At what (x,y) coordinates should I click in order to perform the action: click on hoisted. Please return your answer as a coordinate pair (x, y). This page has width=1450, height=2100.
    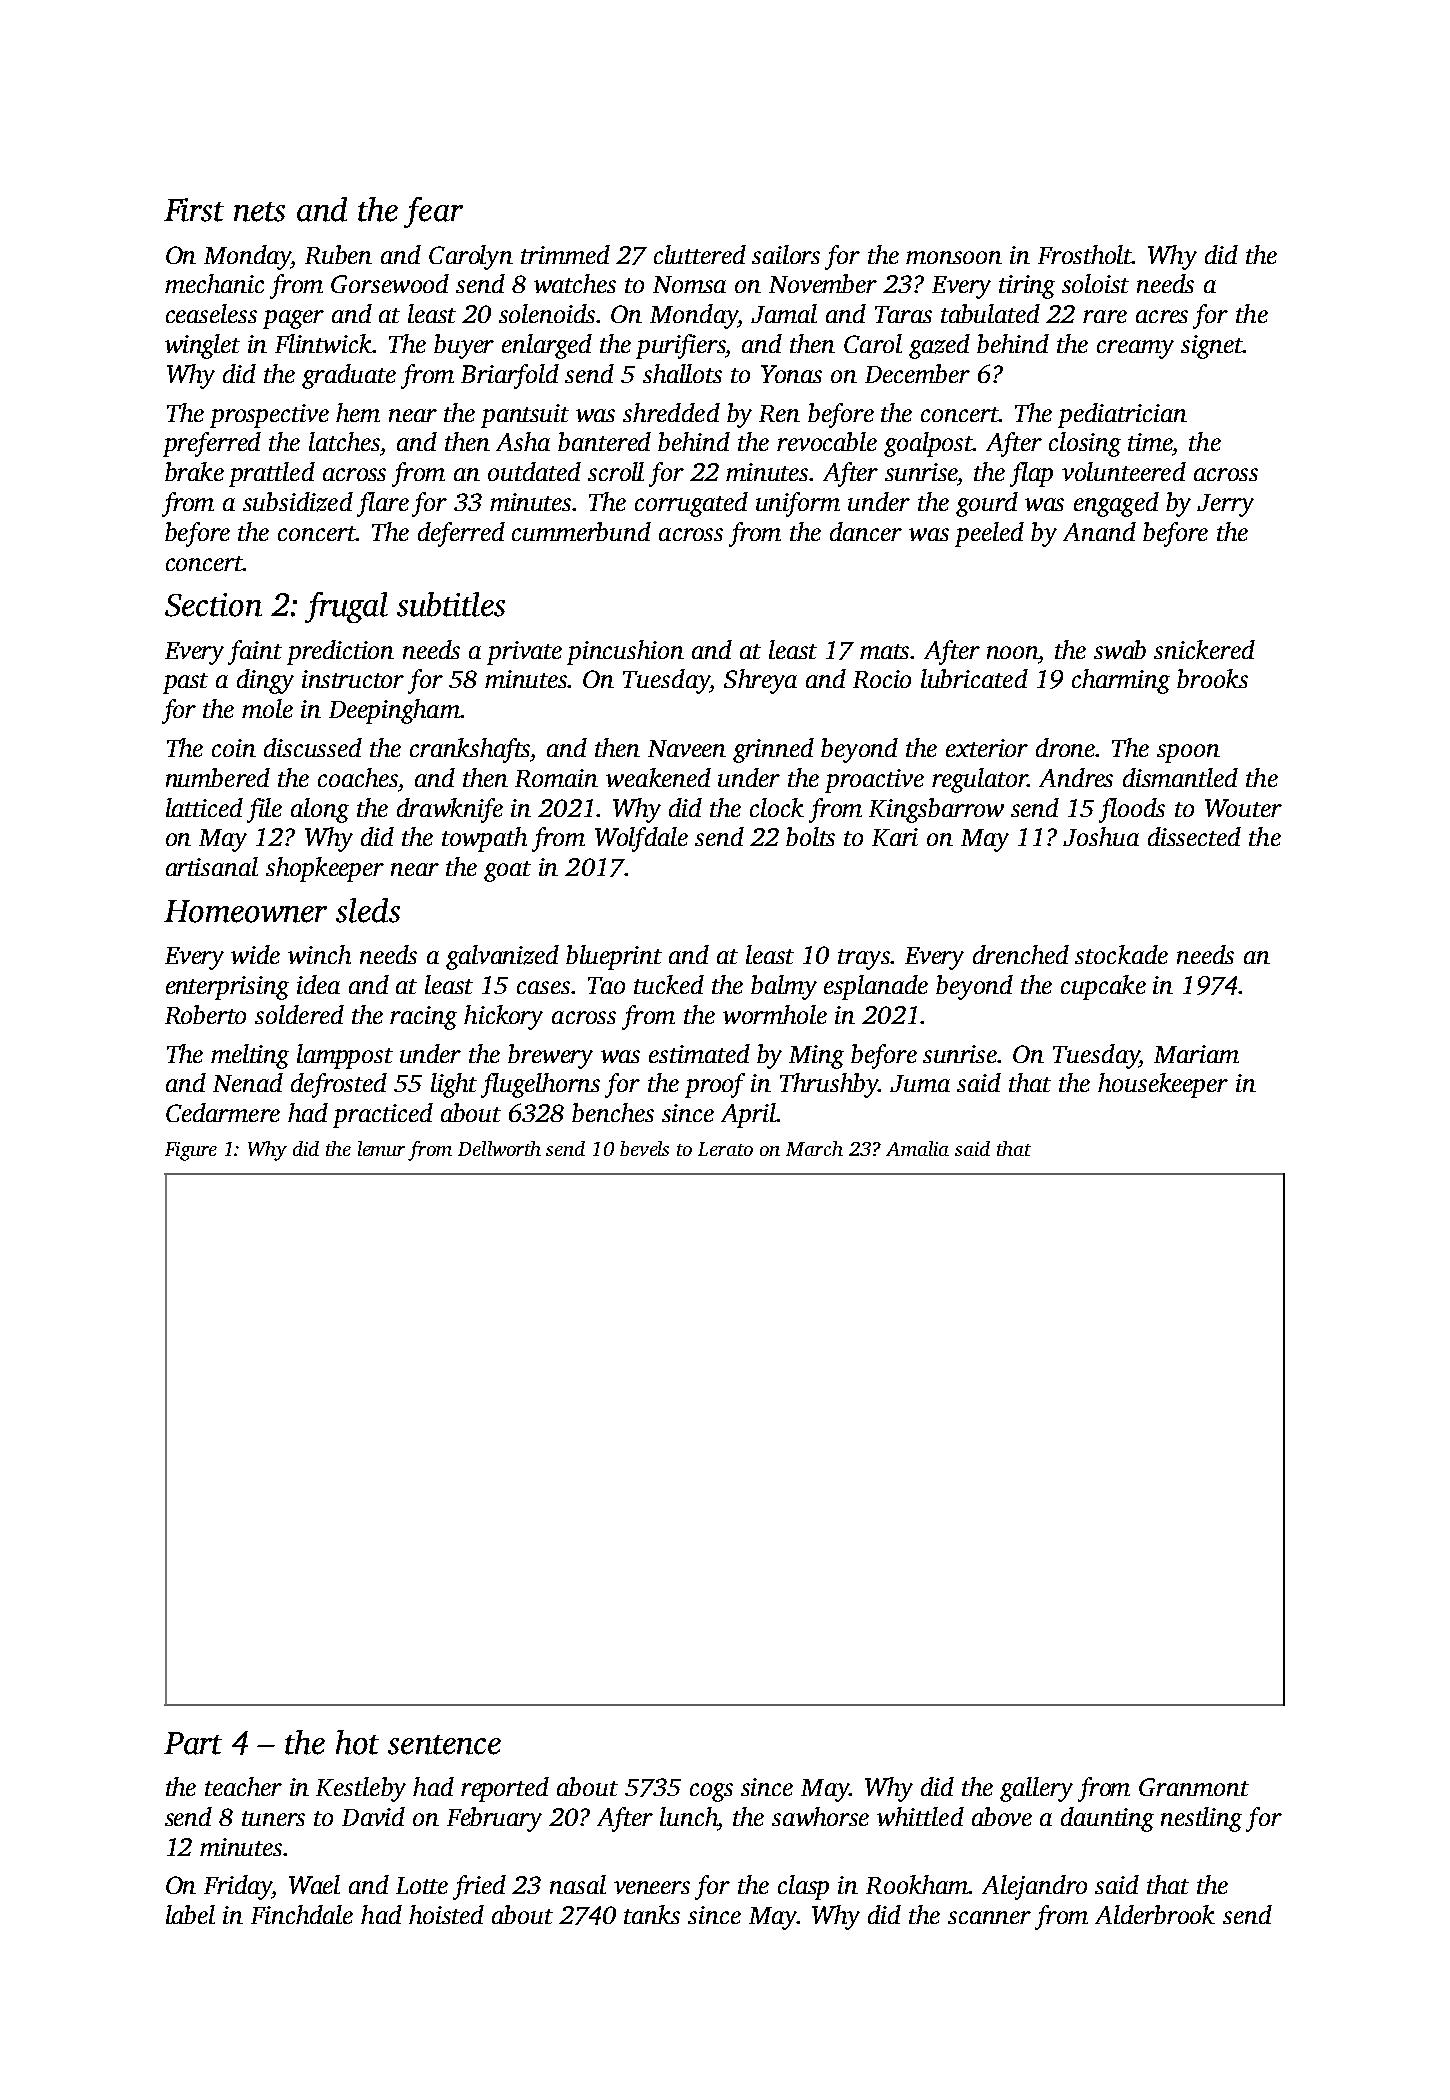
    Looking at the image, I should click on (446, 1914).
